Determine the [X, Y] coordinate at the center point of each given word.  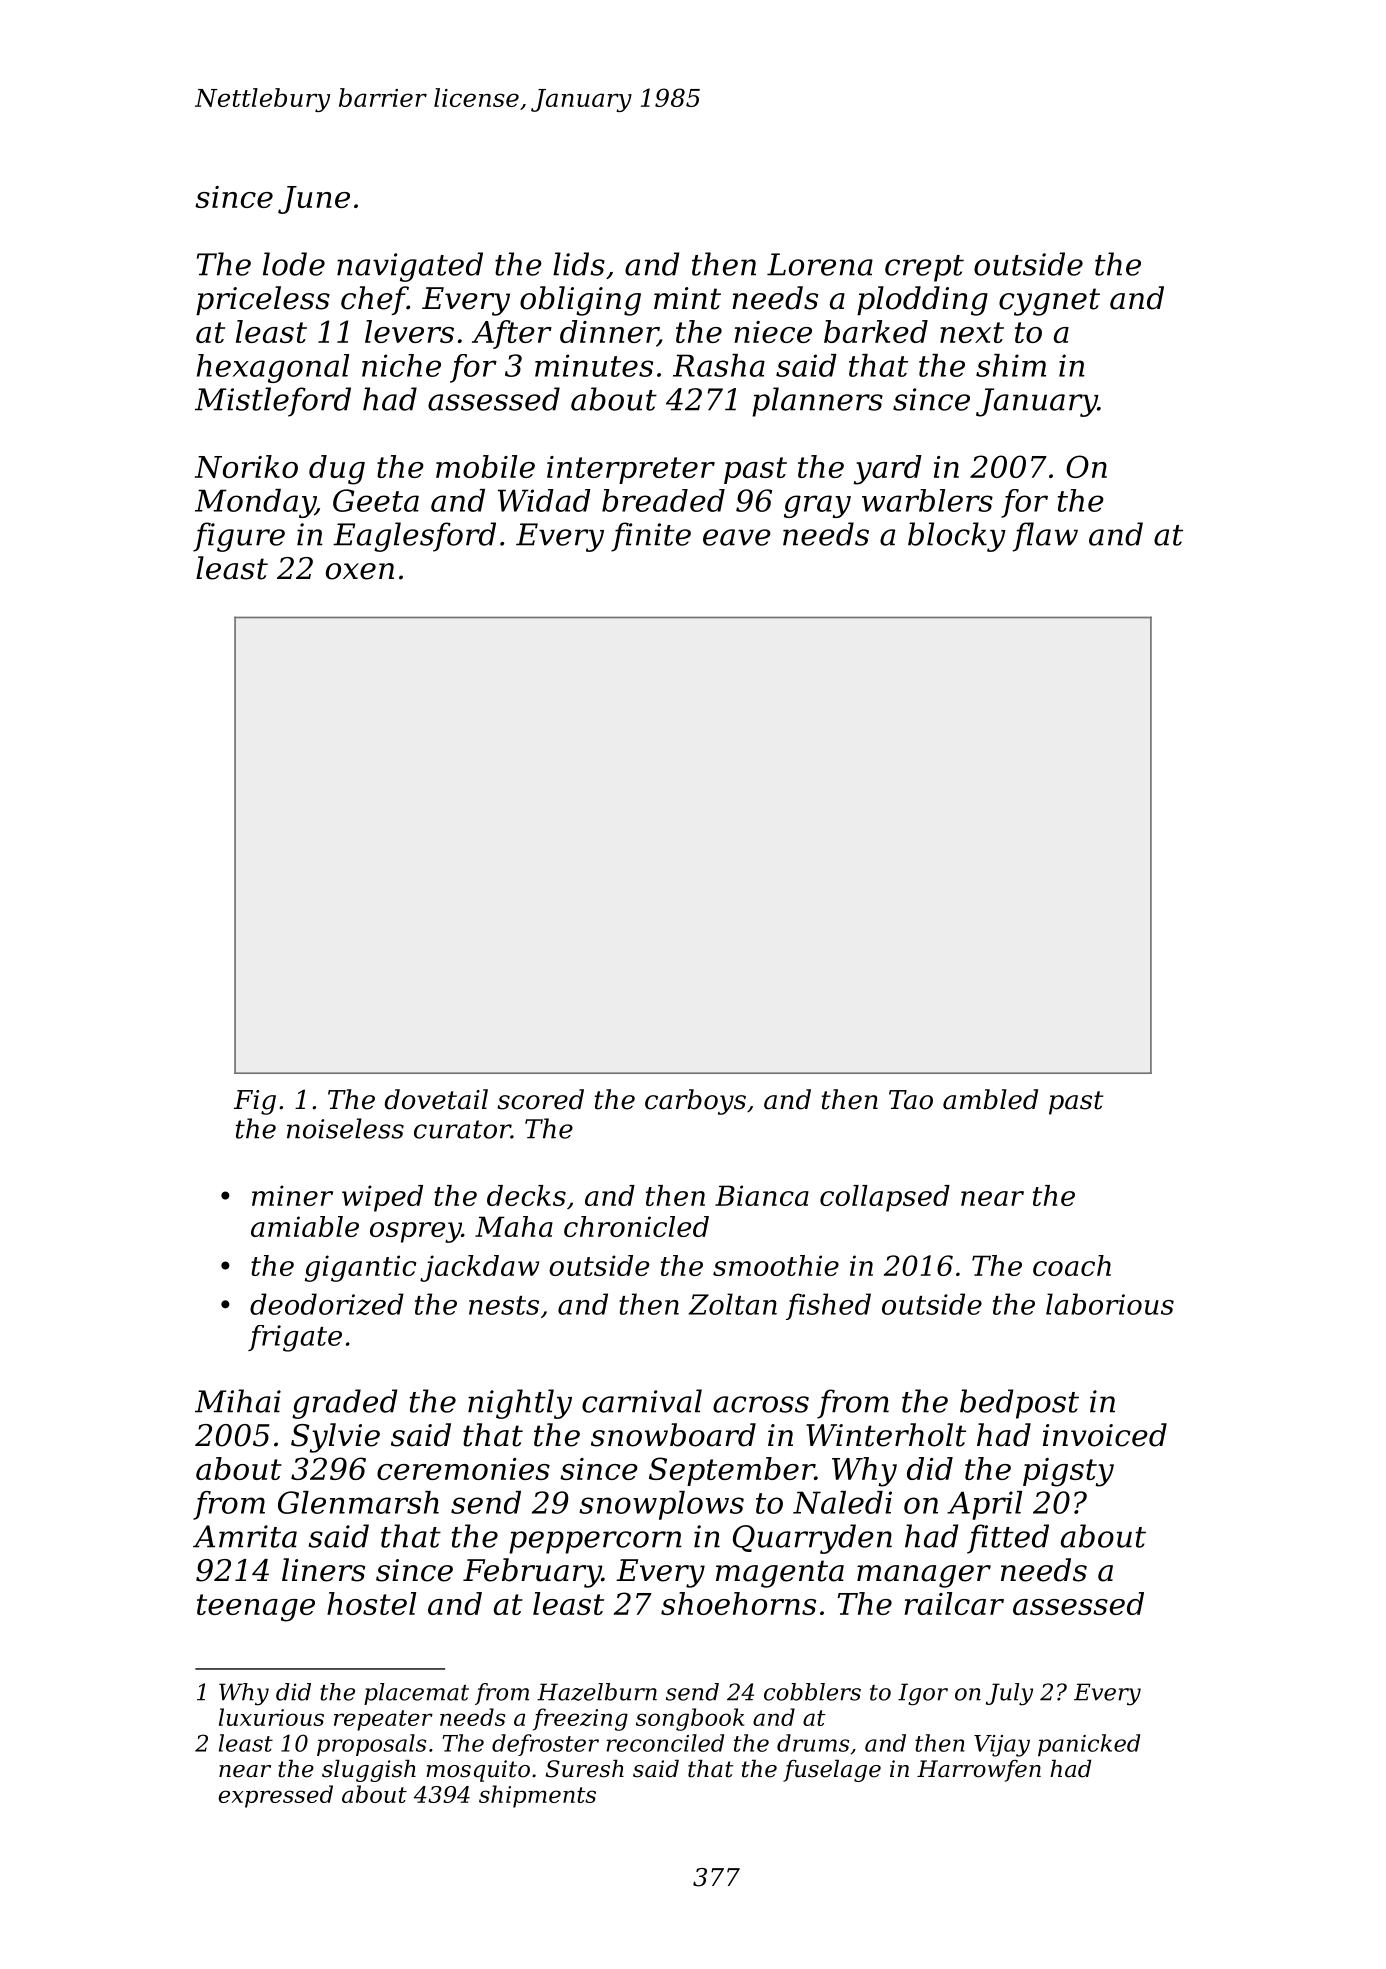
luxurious [271, 1717]
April [984, 1505]
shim [1011, 365]
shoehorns [738, 1603]
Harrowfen [979, 1771]
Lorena [820, 264]
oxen [360, 571]
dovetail [436, 1099]
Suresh [585, 1768]
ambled [990, 1099]
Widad [544, 500]
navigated [410, 267]
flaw [1045, 537]
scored [540, 1099]
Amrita [245, 1536]
